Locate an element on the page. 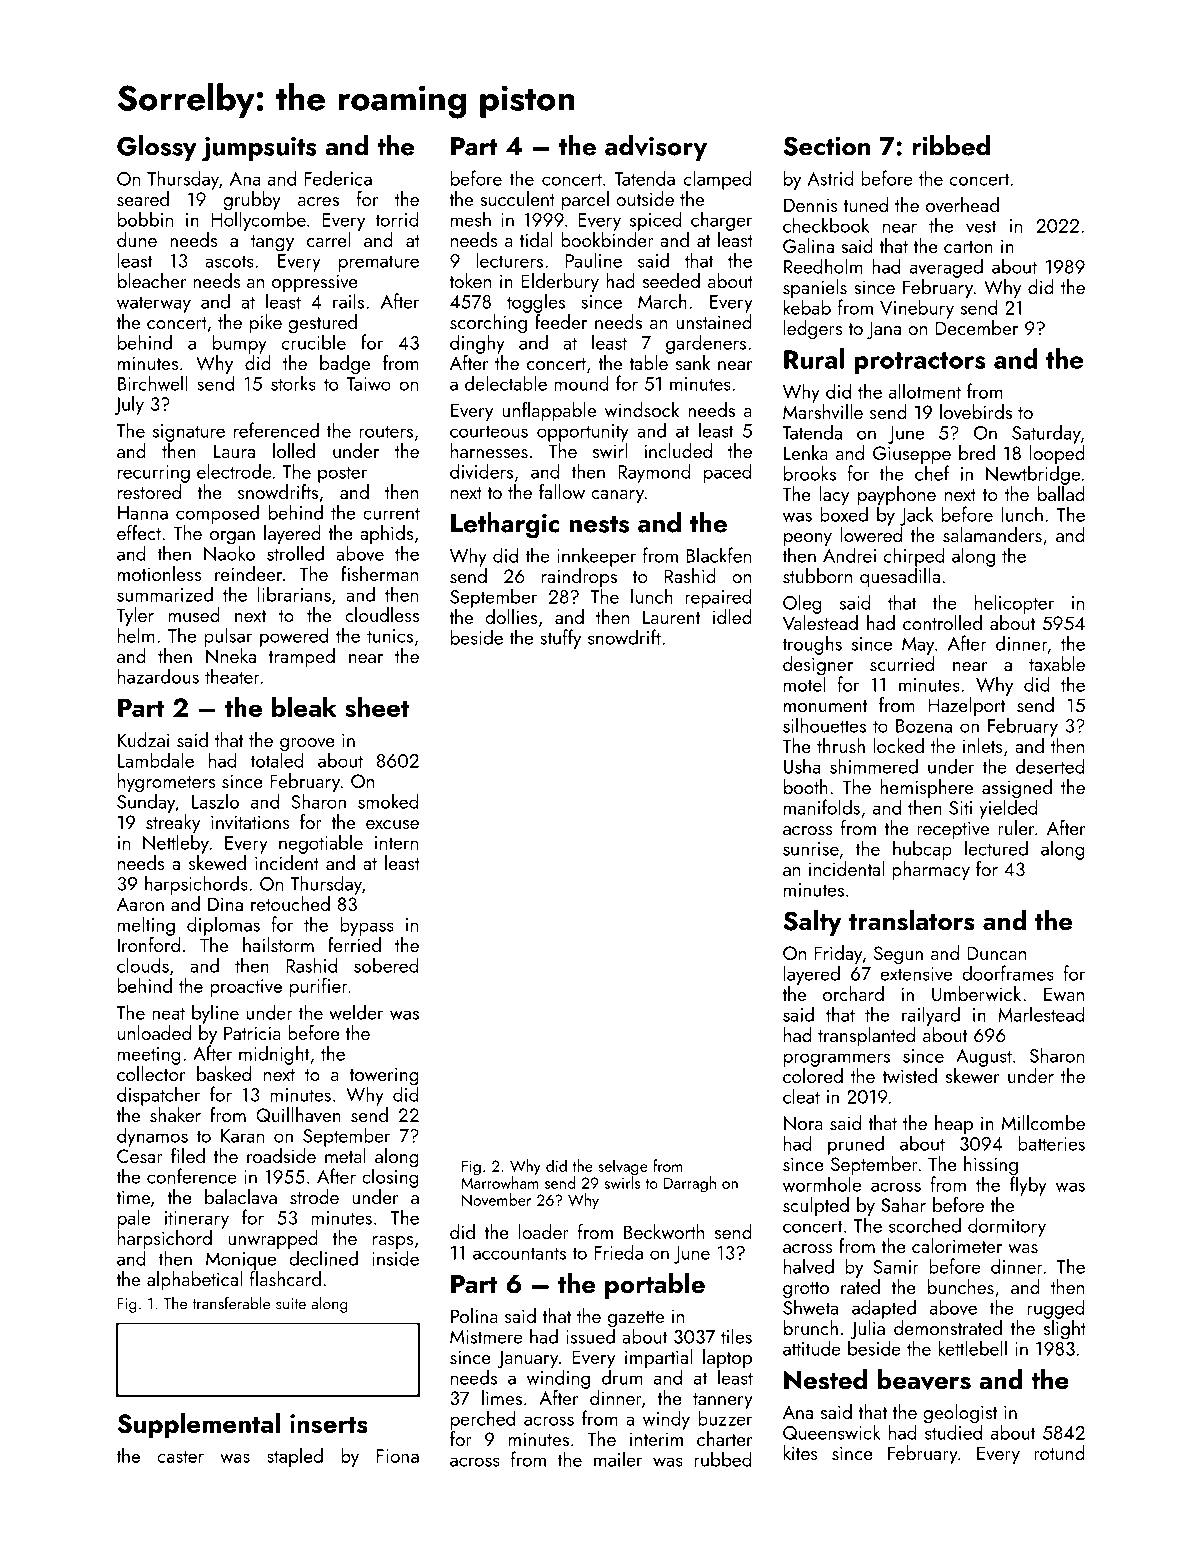 The image size is (1202, 1556). stapled is located at coordinates (295, 1457).
